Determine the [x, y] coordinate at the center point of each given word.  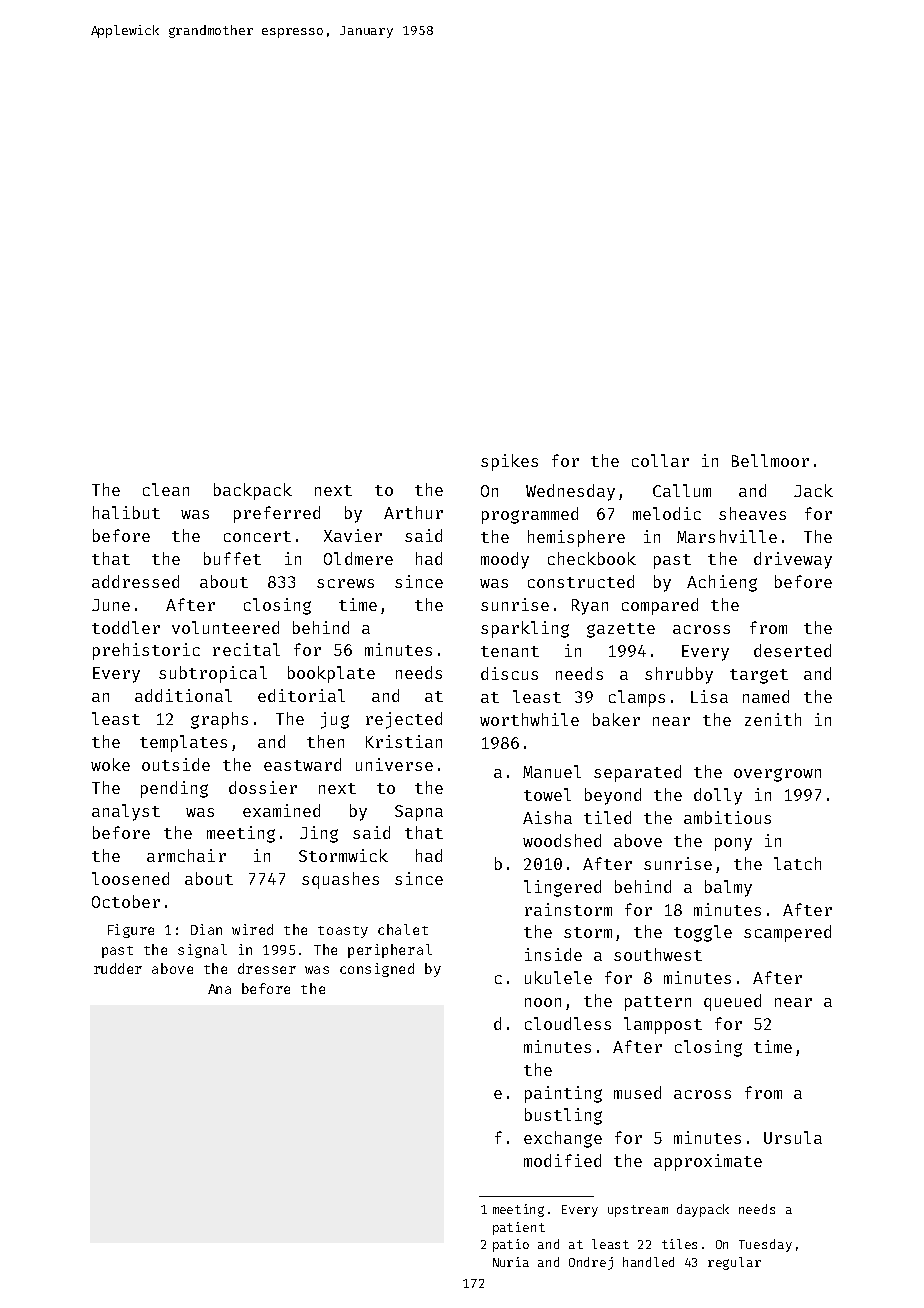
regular [734, 1263]
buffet [232, 558]
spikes [509, 462]
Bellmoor [770, 460]
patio [511, 1245]
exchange [563, 1139]
